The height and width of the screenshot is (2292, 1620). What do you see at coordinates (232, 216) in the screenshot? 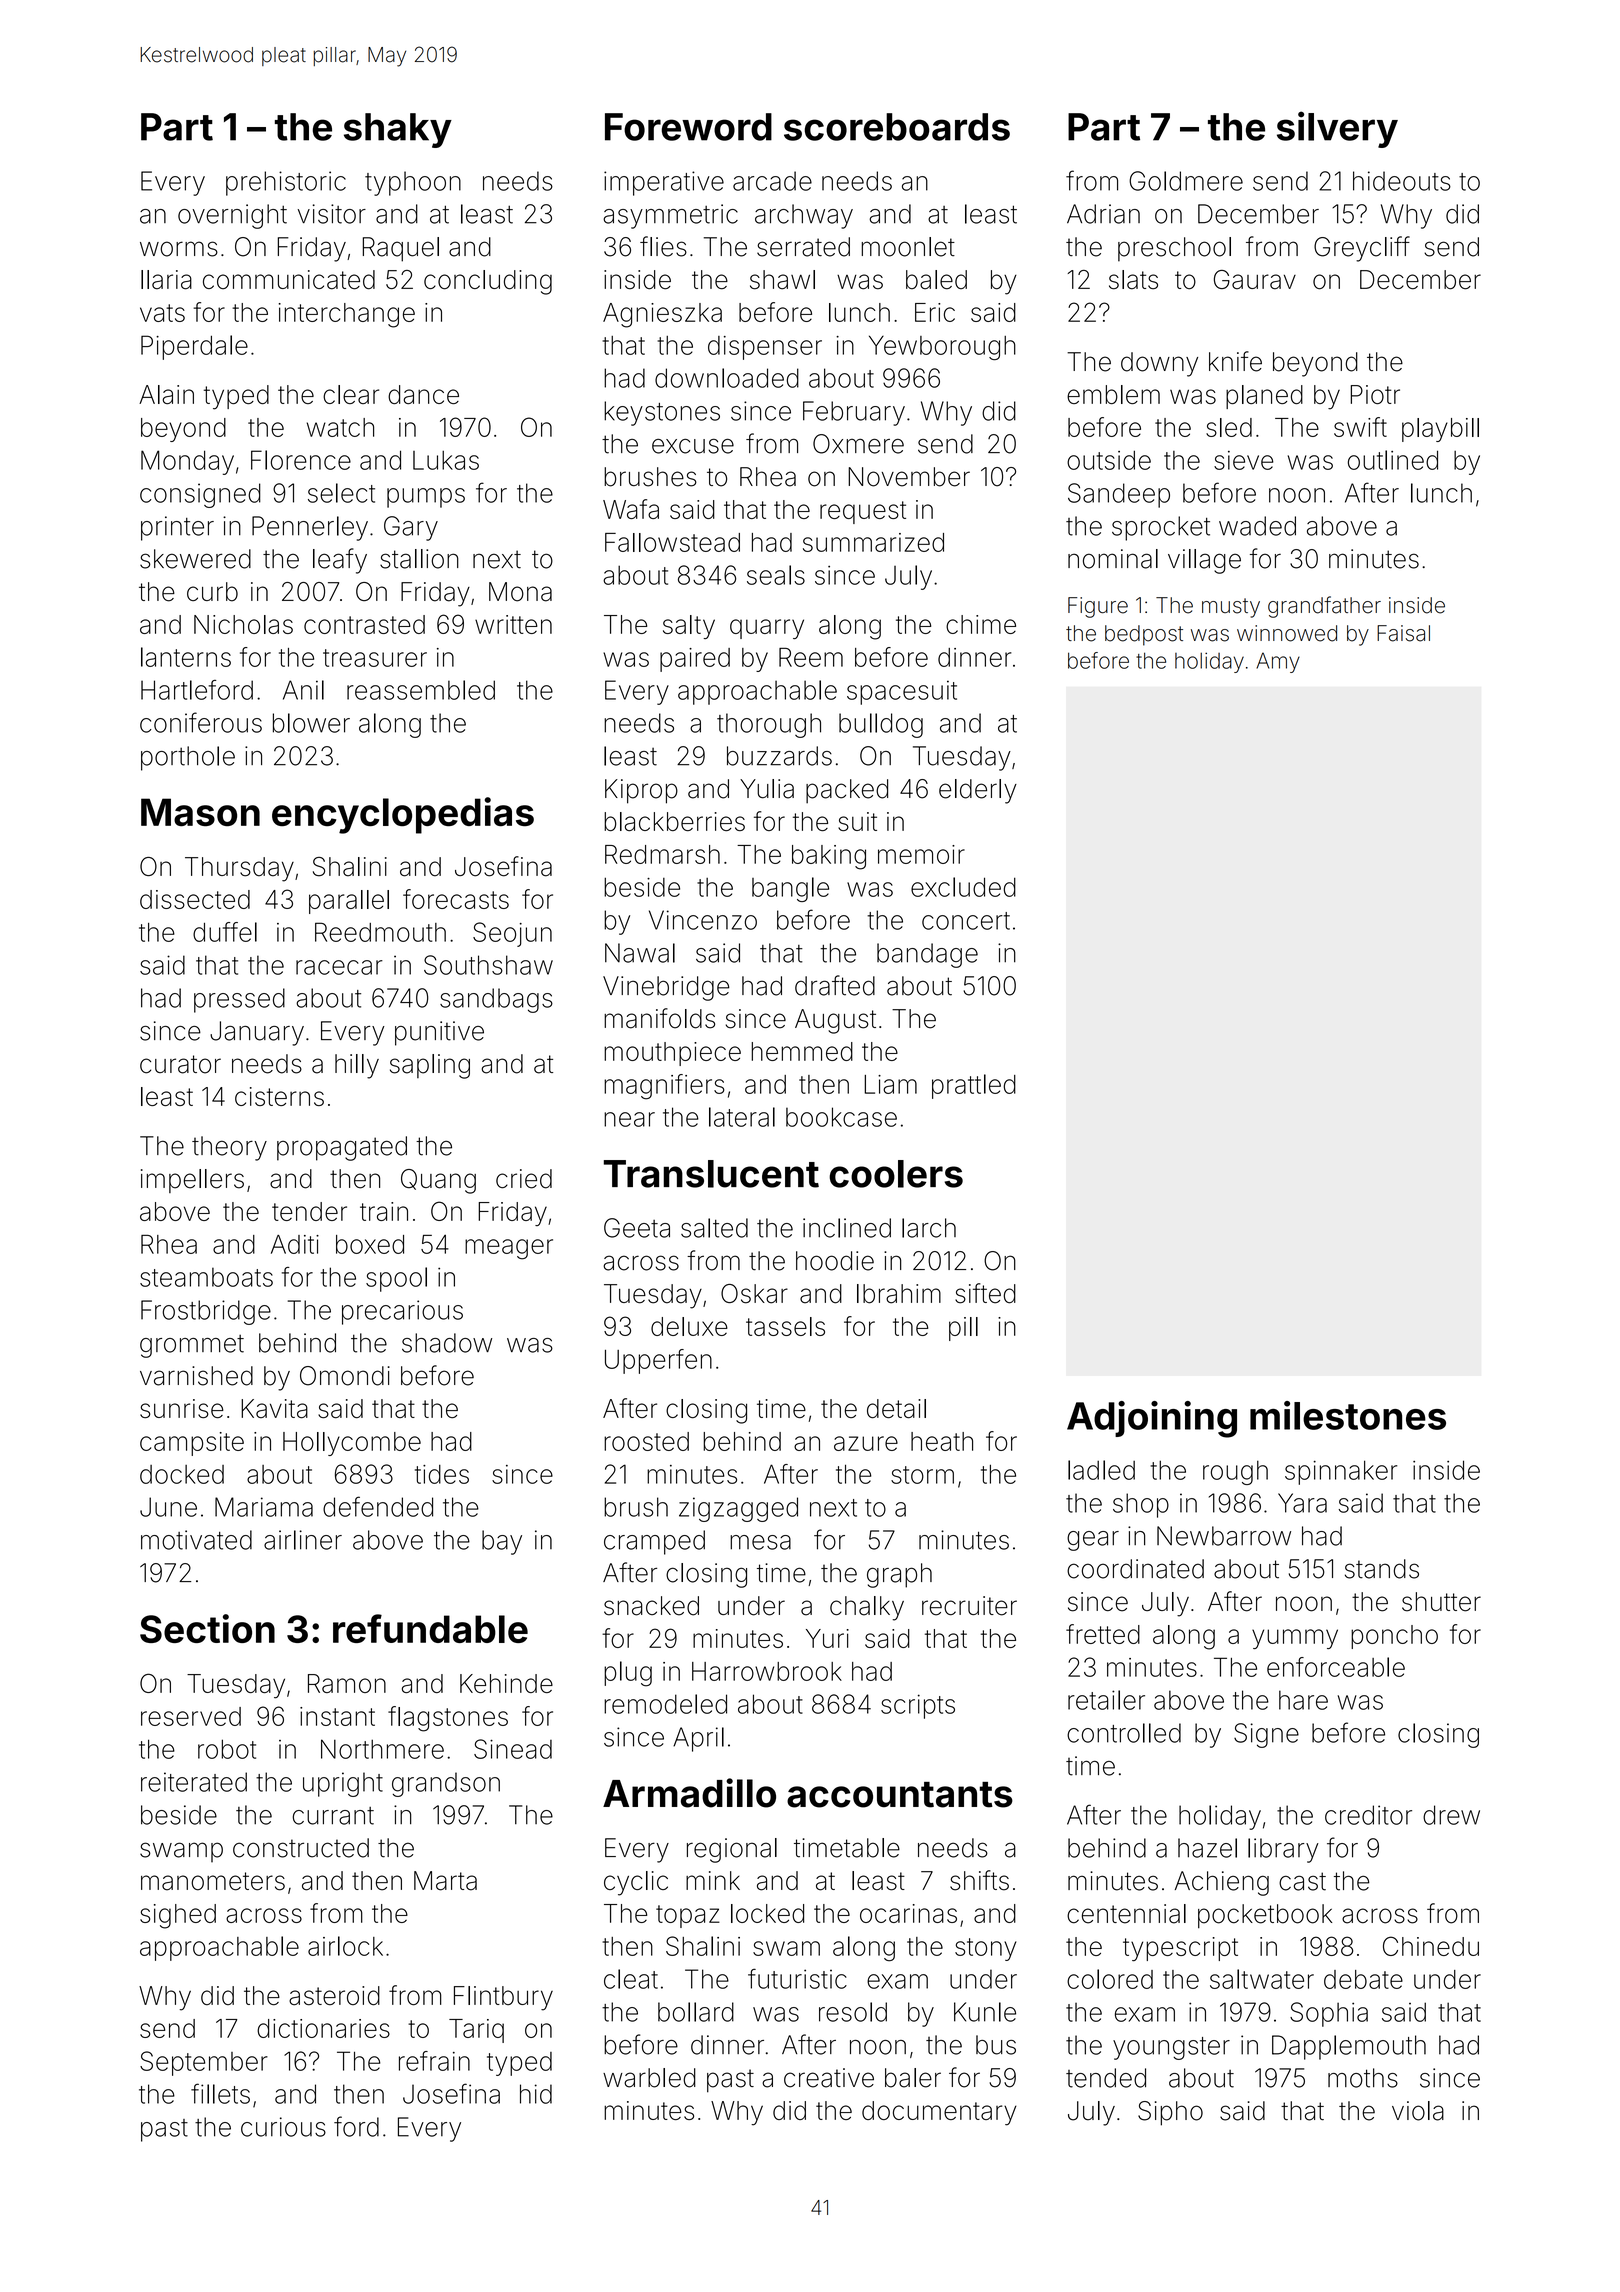
I see `overnight` at bounding box center [232, 216].
